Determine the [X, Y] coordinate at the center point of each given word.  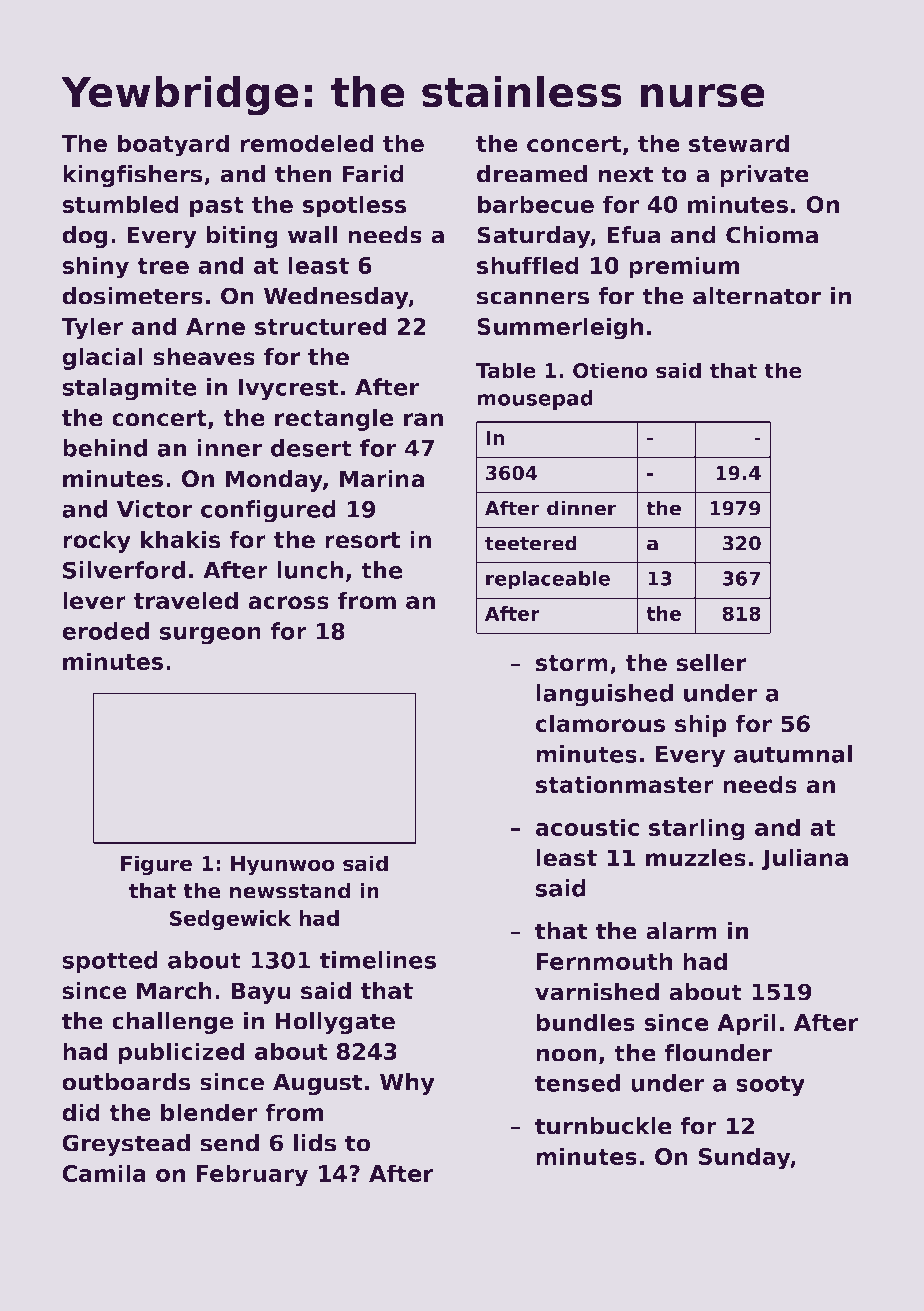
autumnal [793, 754]
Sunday [745, 1158]
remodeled [306, 143]
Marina [381, 478]
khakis [181, 539]
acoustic [587, 827]
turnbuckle [603, 1126]
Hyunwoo [283, 866]
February [252, 1175]
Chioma [772, 235]
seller [711, 662]
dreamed [532, 174]
